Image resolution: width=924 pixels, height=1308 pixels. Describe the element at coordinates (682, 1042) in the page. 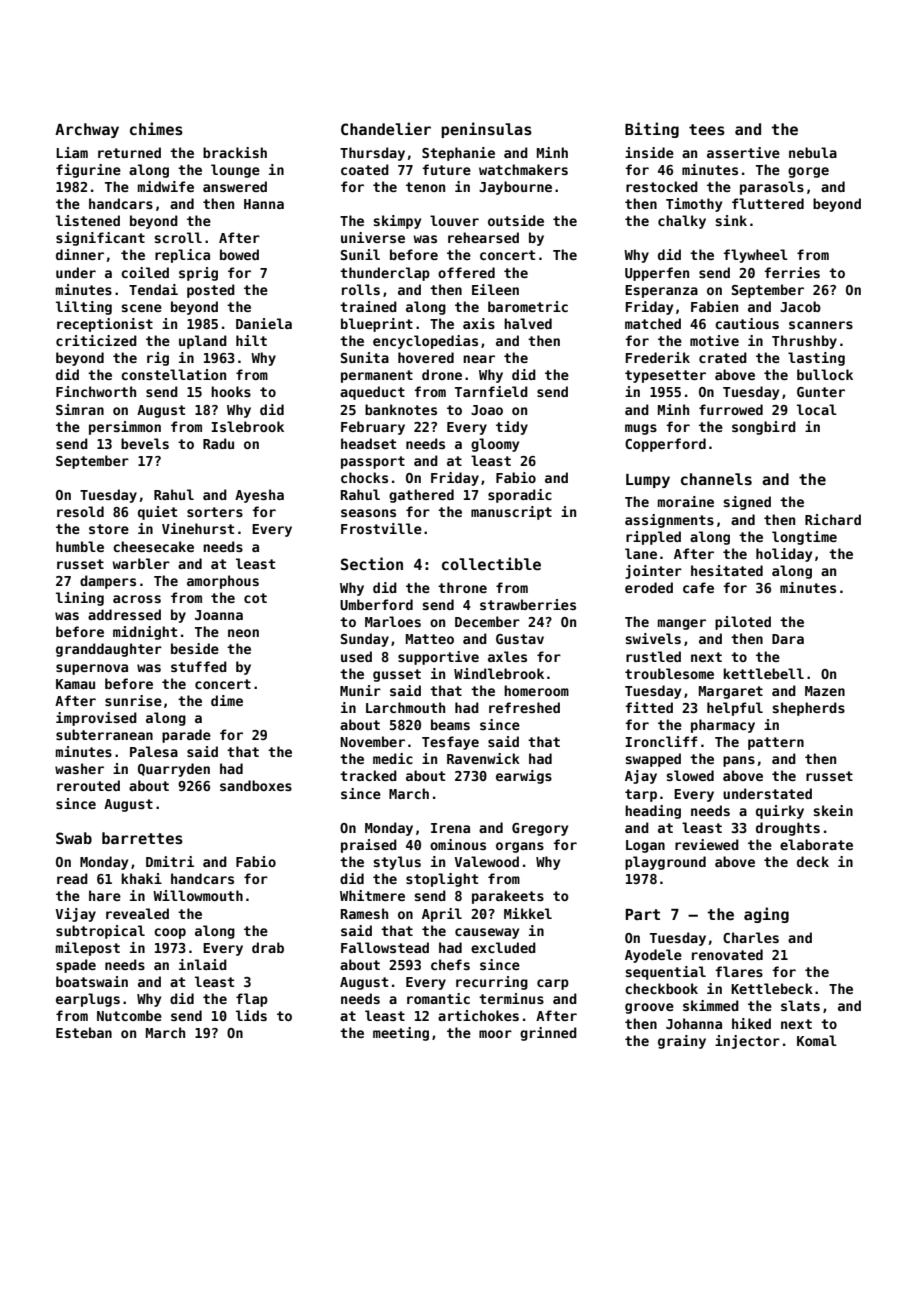

I see `grainy` at that location.
